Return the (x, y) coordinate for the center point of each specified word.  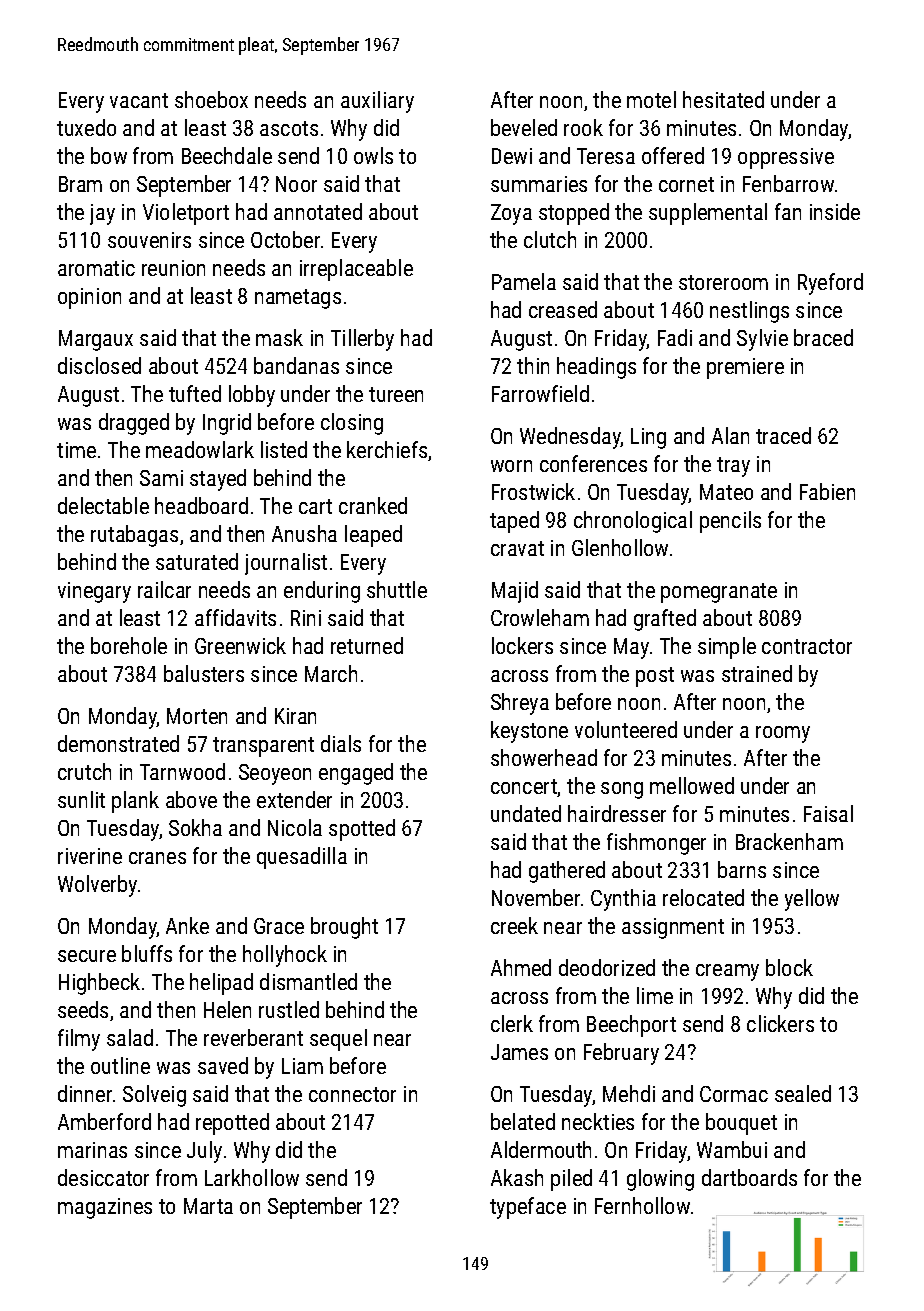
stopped (574, 214)
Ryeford (830, 284)
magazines (105, 1208)
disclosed (99, 365)
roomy (783, 734)
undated (526, 813)
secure (87, 956)
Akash (517, 1177)
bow (109, 155)
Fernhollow (642, 1205)
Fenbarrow (788, 183)
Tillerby (362, 340)
